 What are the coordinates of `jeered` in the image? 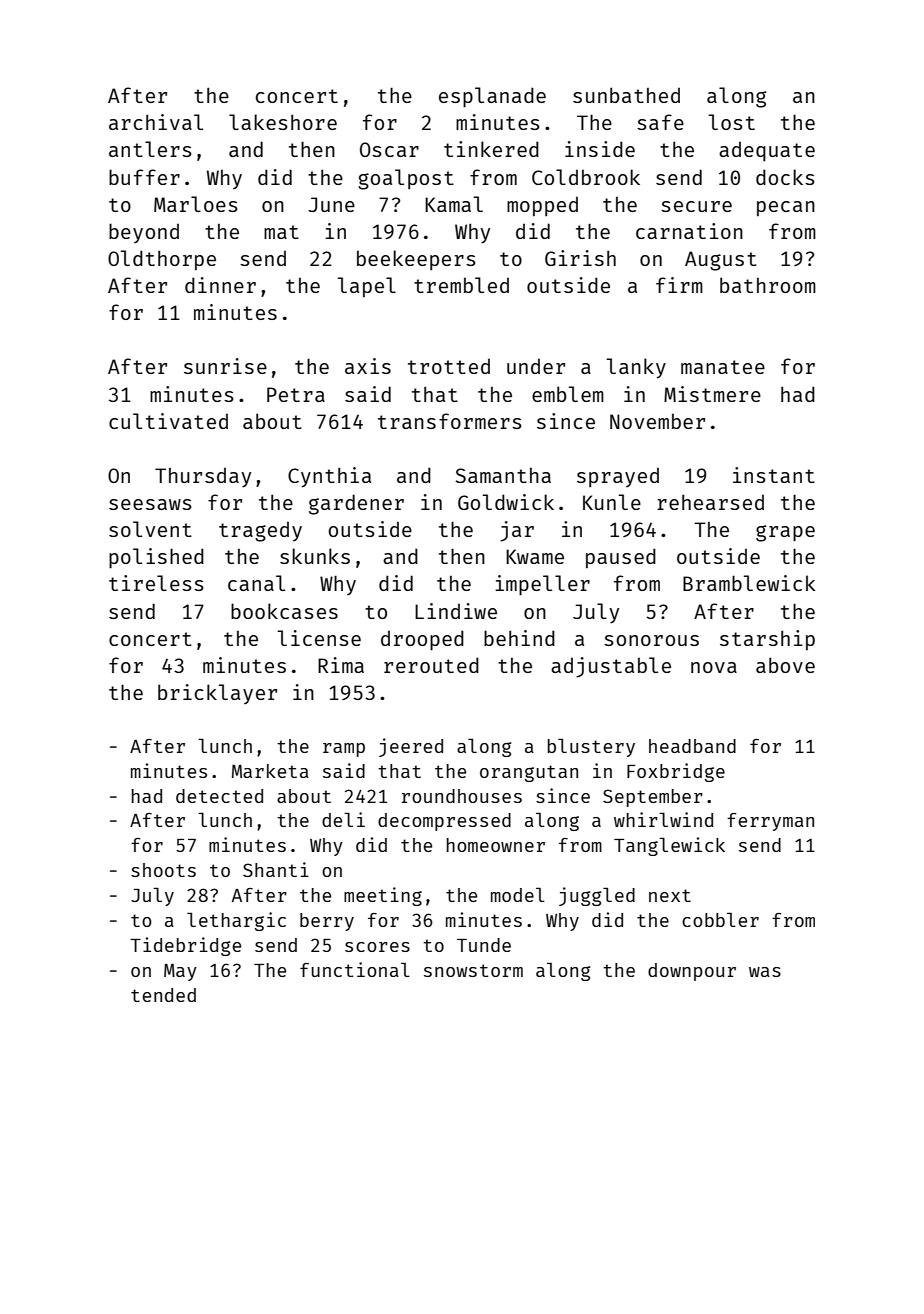 It's located at (411, 747).
